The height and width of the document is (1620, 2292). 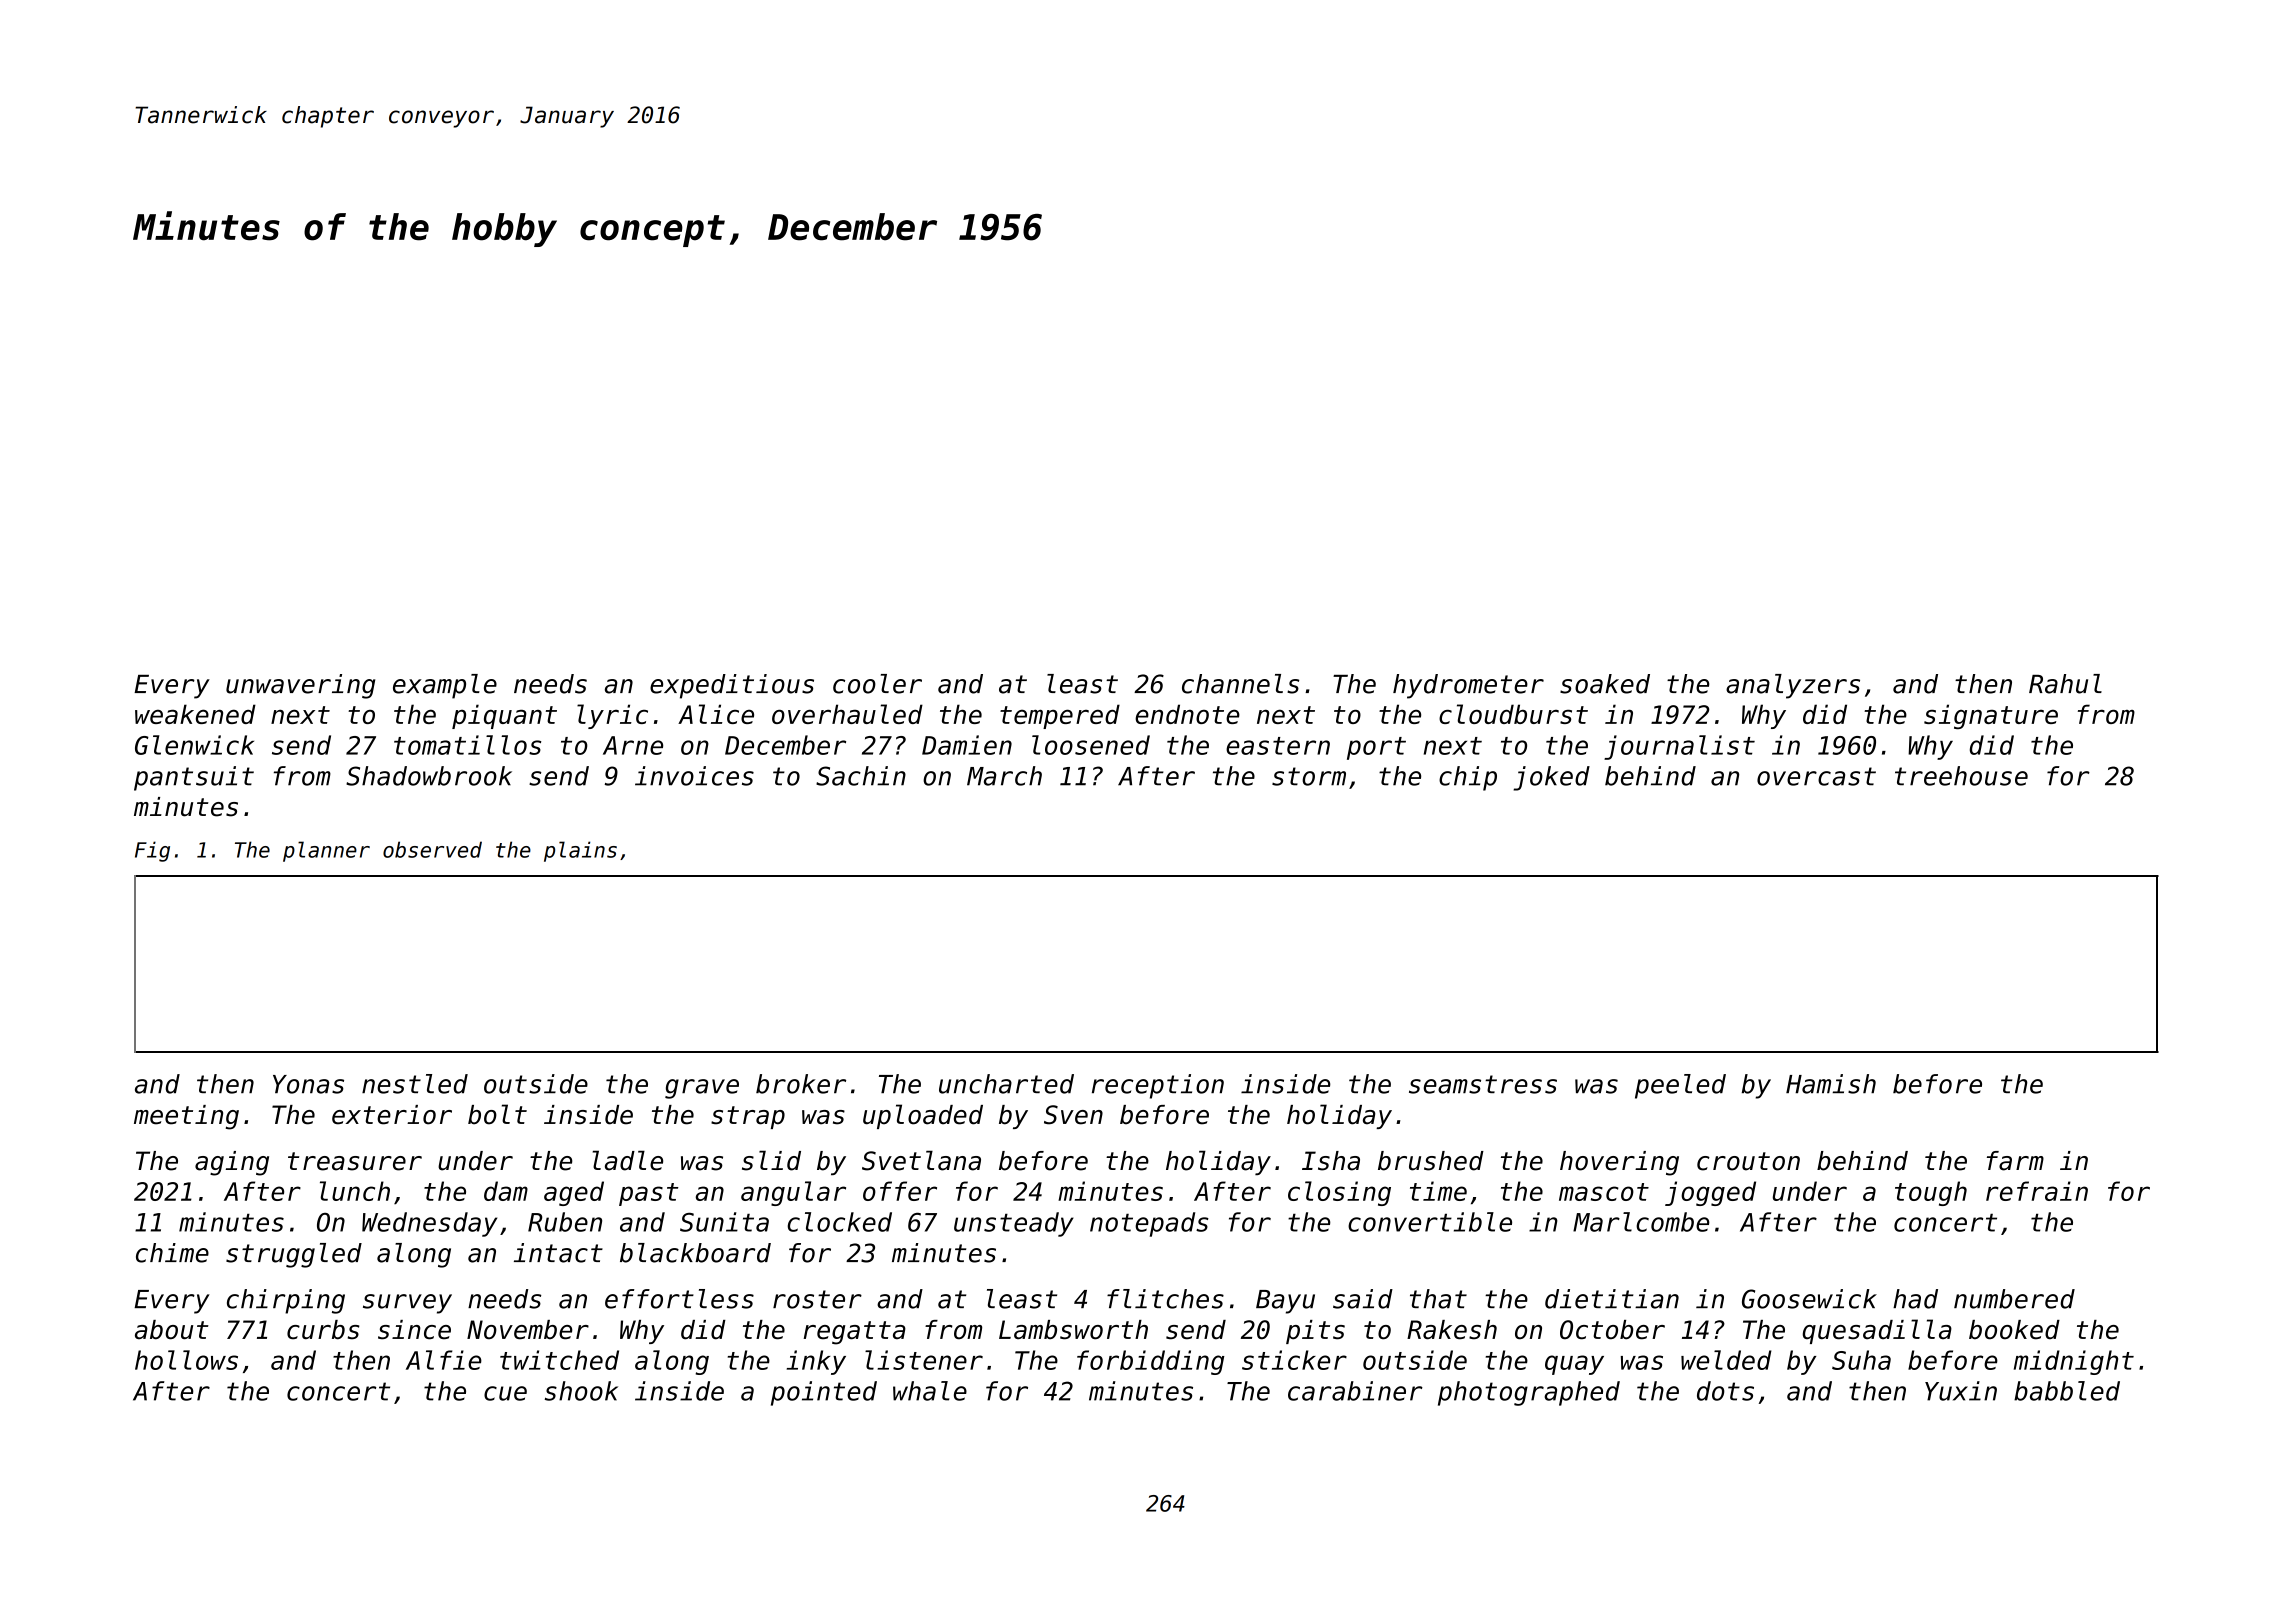 What do you see at coordinates (1309, 776) in the document?
I see `storm` at bounding box center [1309, 776].
